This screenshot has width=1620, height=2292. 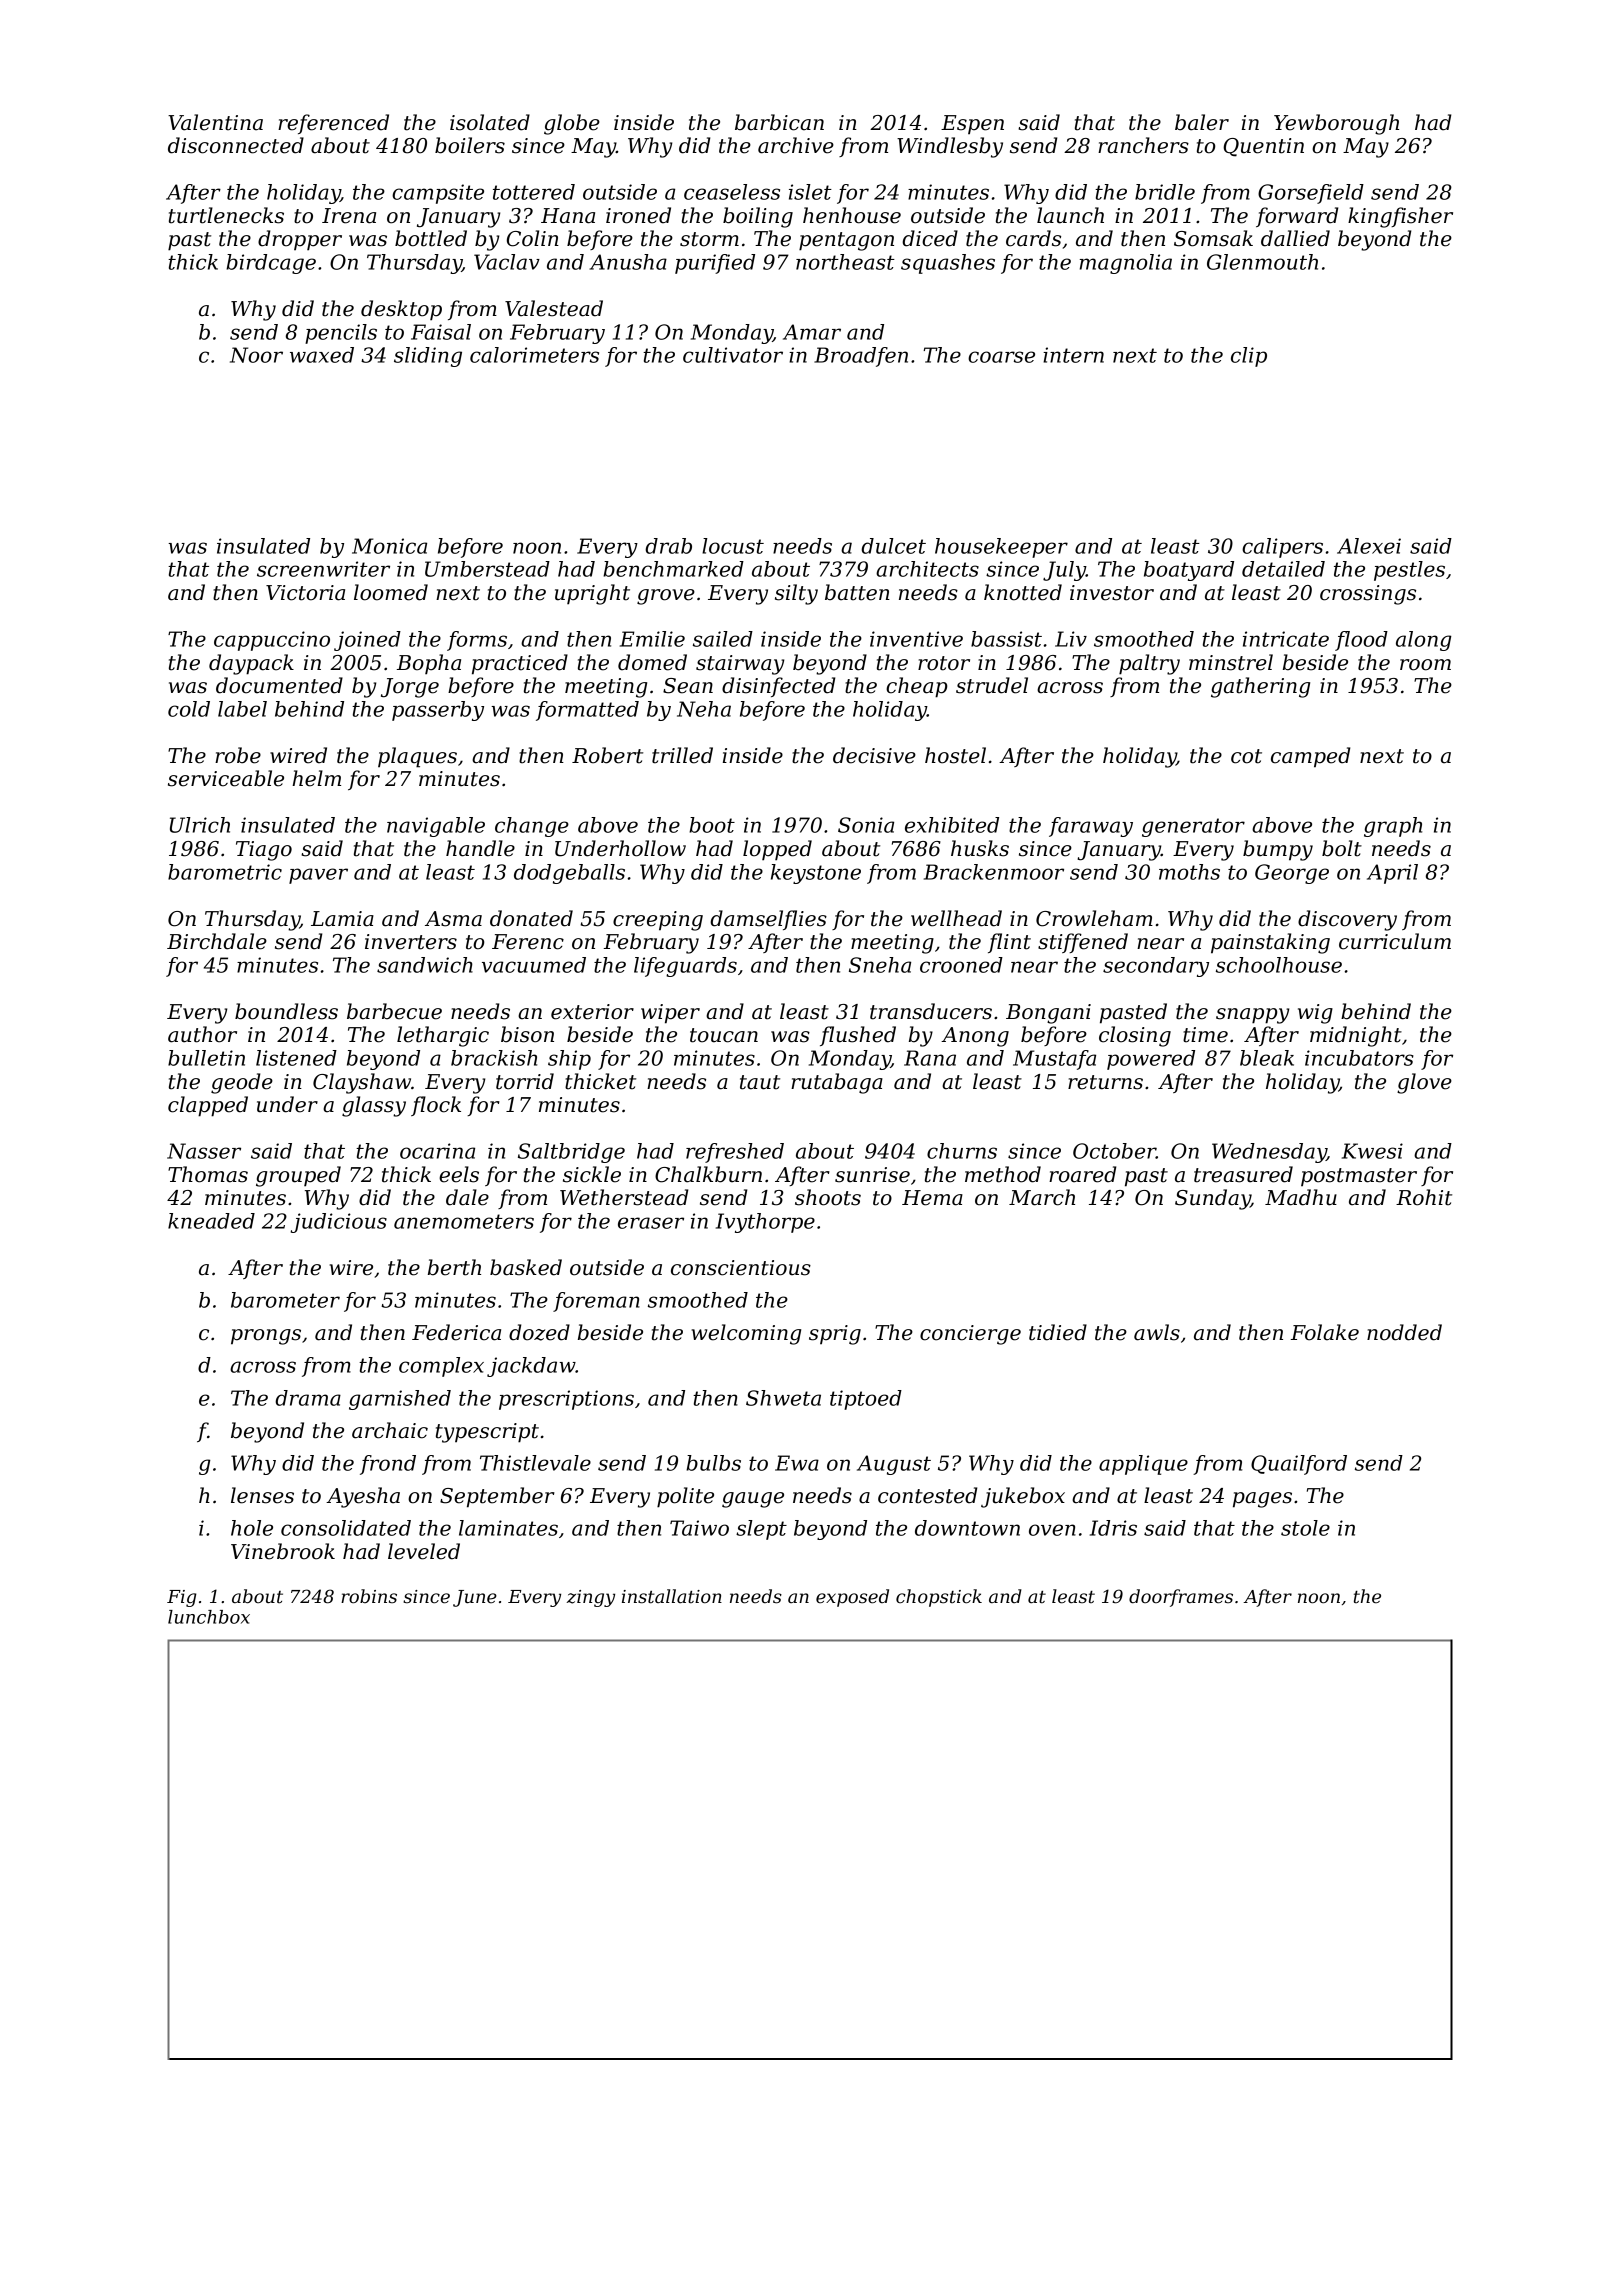 What do you see at coordinates (1336, 124) in the screenshot?
I see `Yewborough` at bounding box center [1336, 124].
